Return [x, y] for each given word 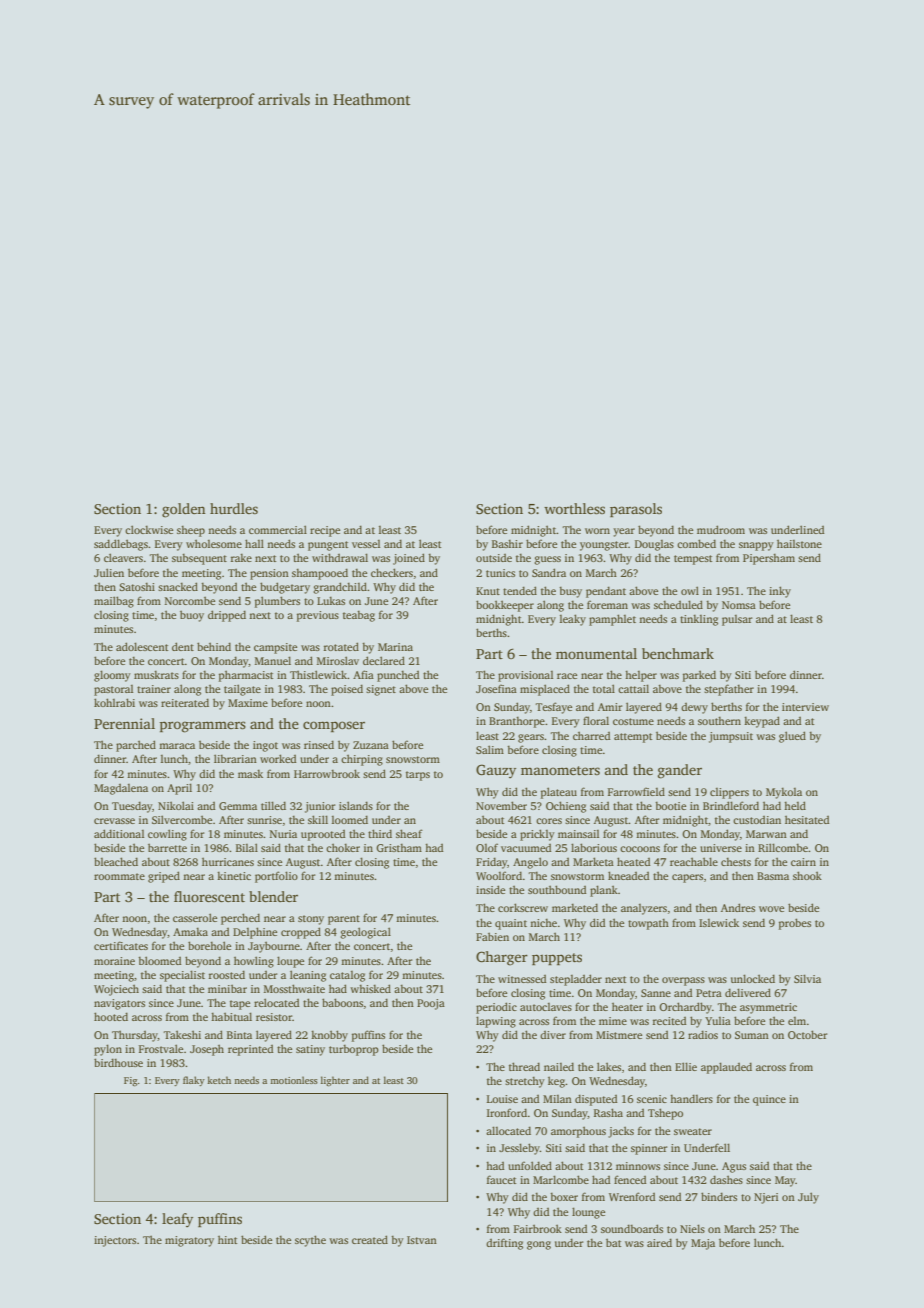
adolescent [142, 646]
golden [184, 510]
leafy [177, 1220]
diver [553, 1035]
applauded [726, 1068]
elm [797, 1021]
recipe [325, 531]
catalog [347, 976]
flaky [194, 1081]
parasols [636, 510]
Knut [488, 591]
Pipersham [769, 559]
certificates [121, 945]
